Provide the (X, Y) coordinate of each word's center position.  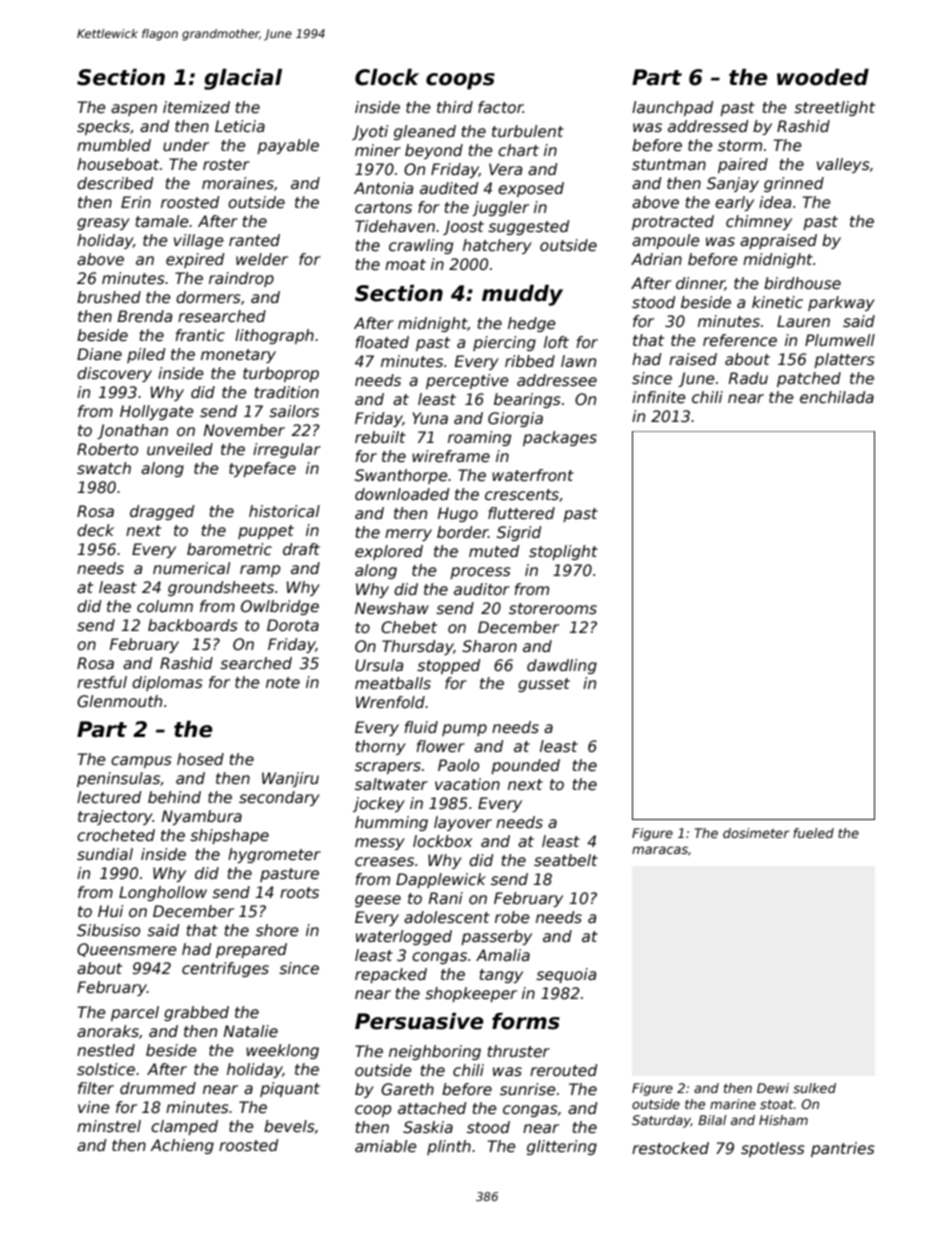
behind (174, 797)
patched (809, 379)
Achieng (182, 1146)
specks (103, 127)
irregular (287, 450)
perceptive (467, 381)
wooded (823, 77)
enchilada (837, 397)
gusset (544, 685)
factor (500, 107)
